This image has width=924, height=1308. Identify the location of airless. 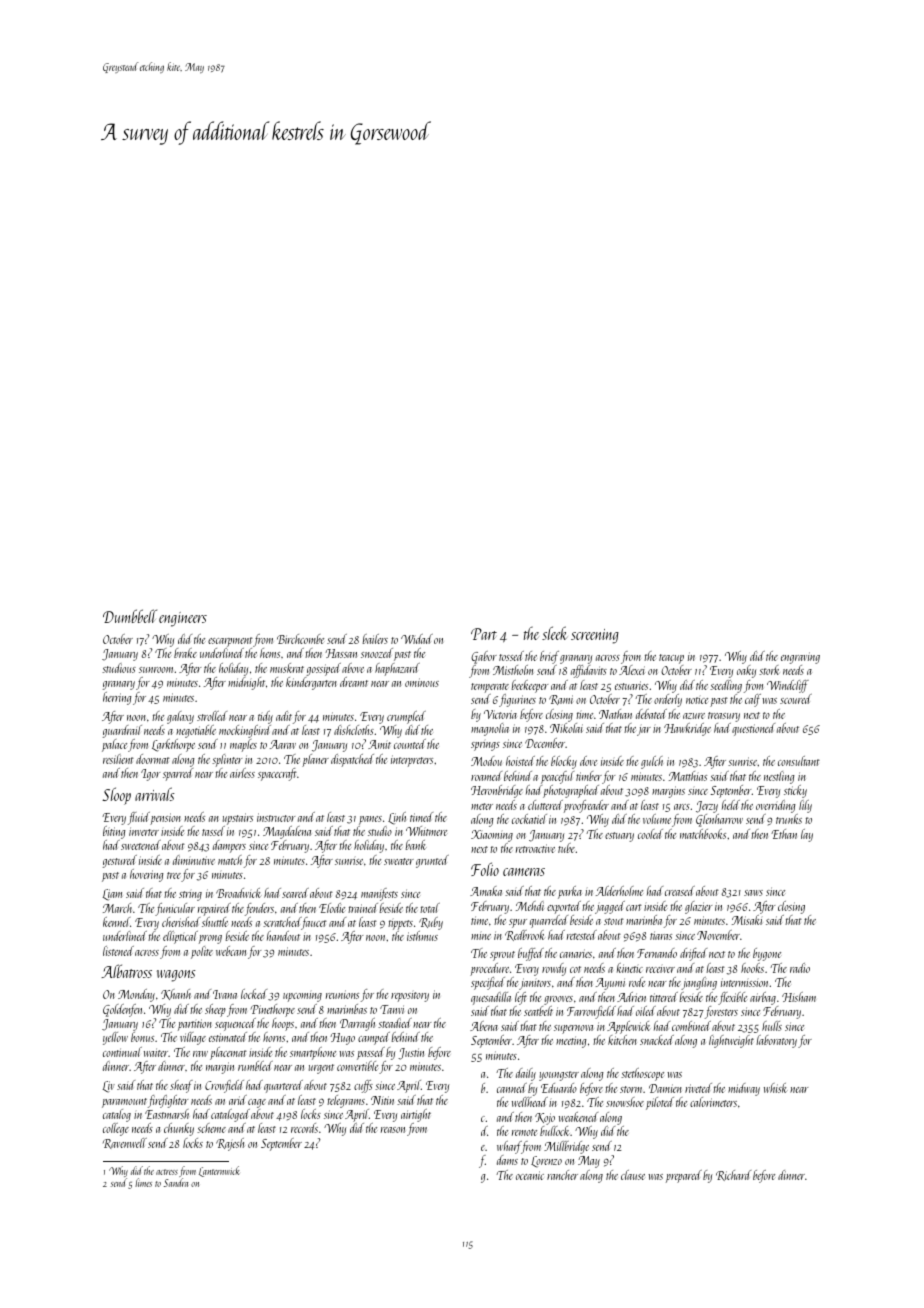
(242, 773).
